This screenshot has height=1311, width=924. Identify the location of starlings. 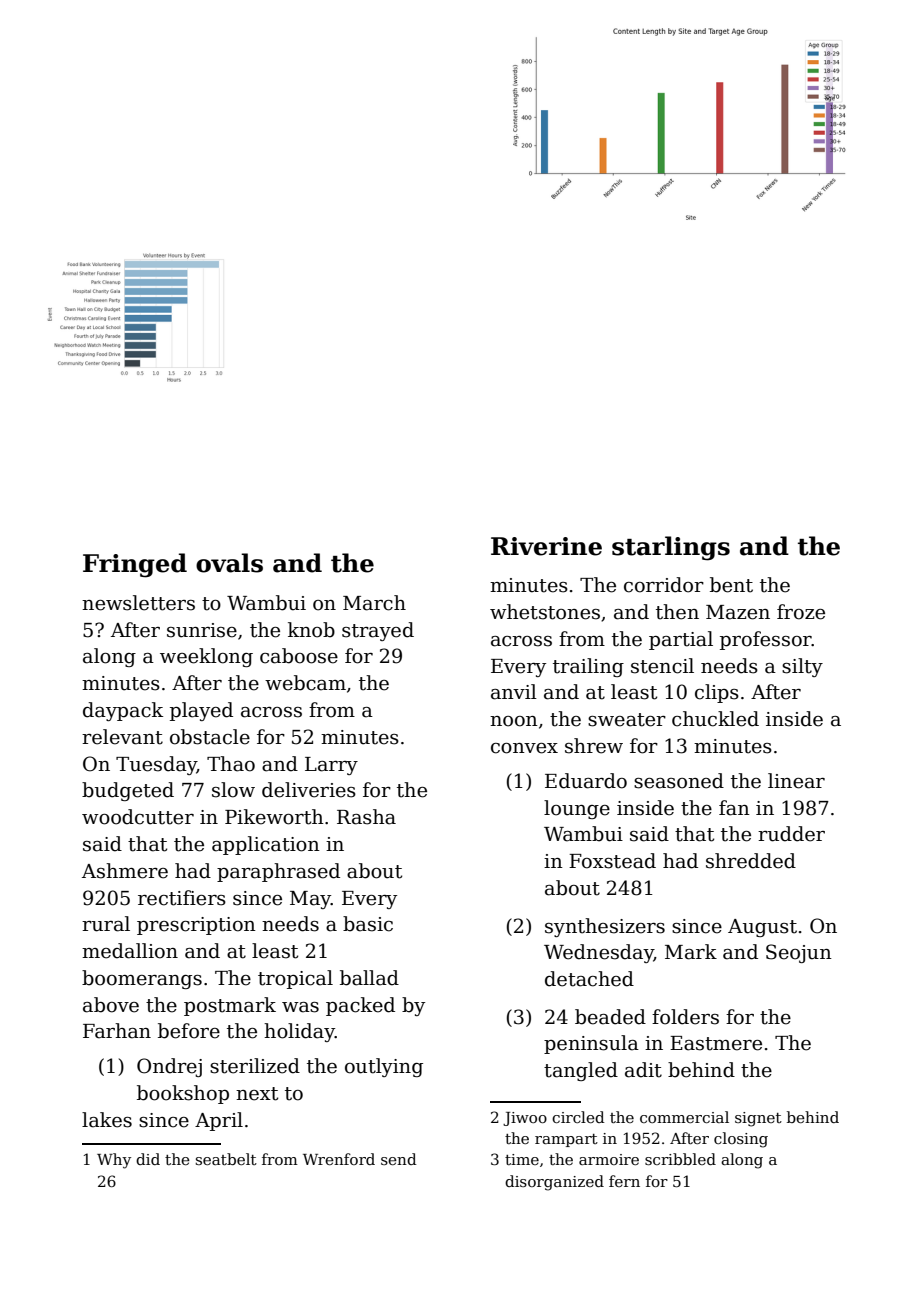
(671, 548).
